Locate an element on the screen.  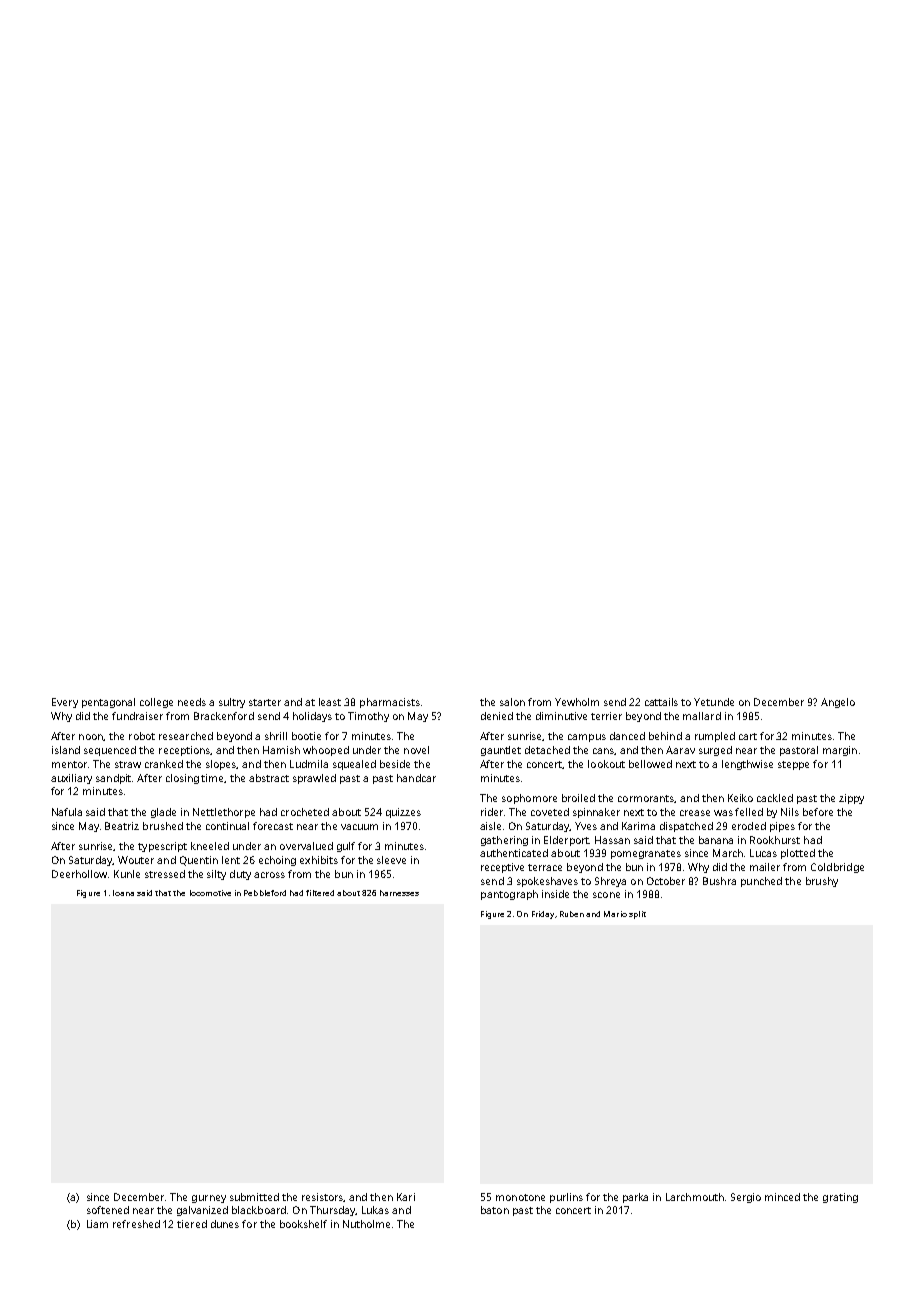
shrill is located at coordinates (276, 736).
